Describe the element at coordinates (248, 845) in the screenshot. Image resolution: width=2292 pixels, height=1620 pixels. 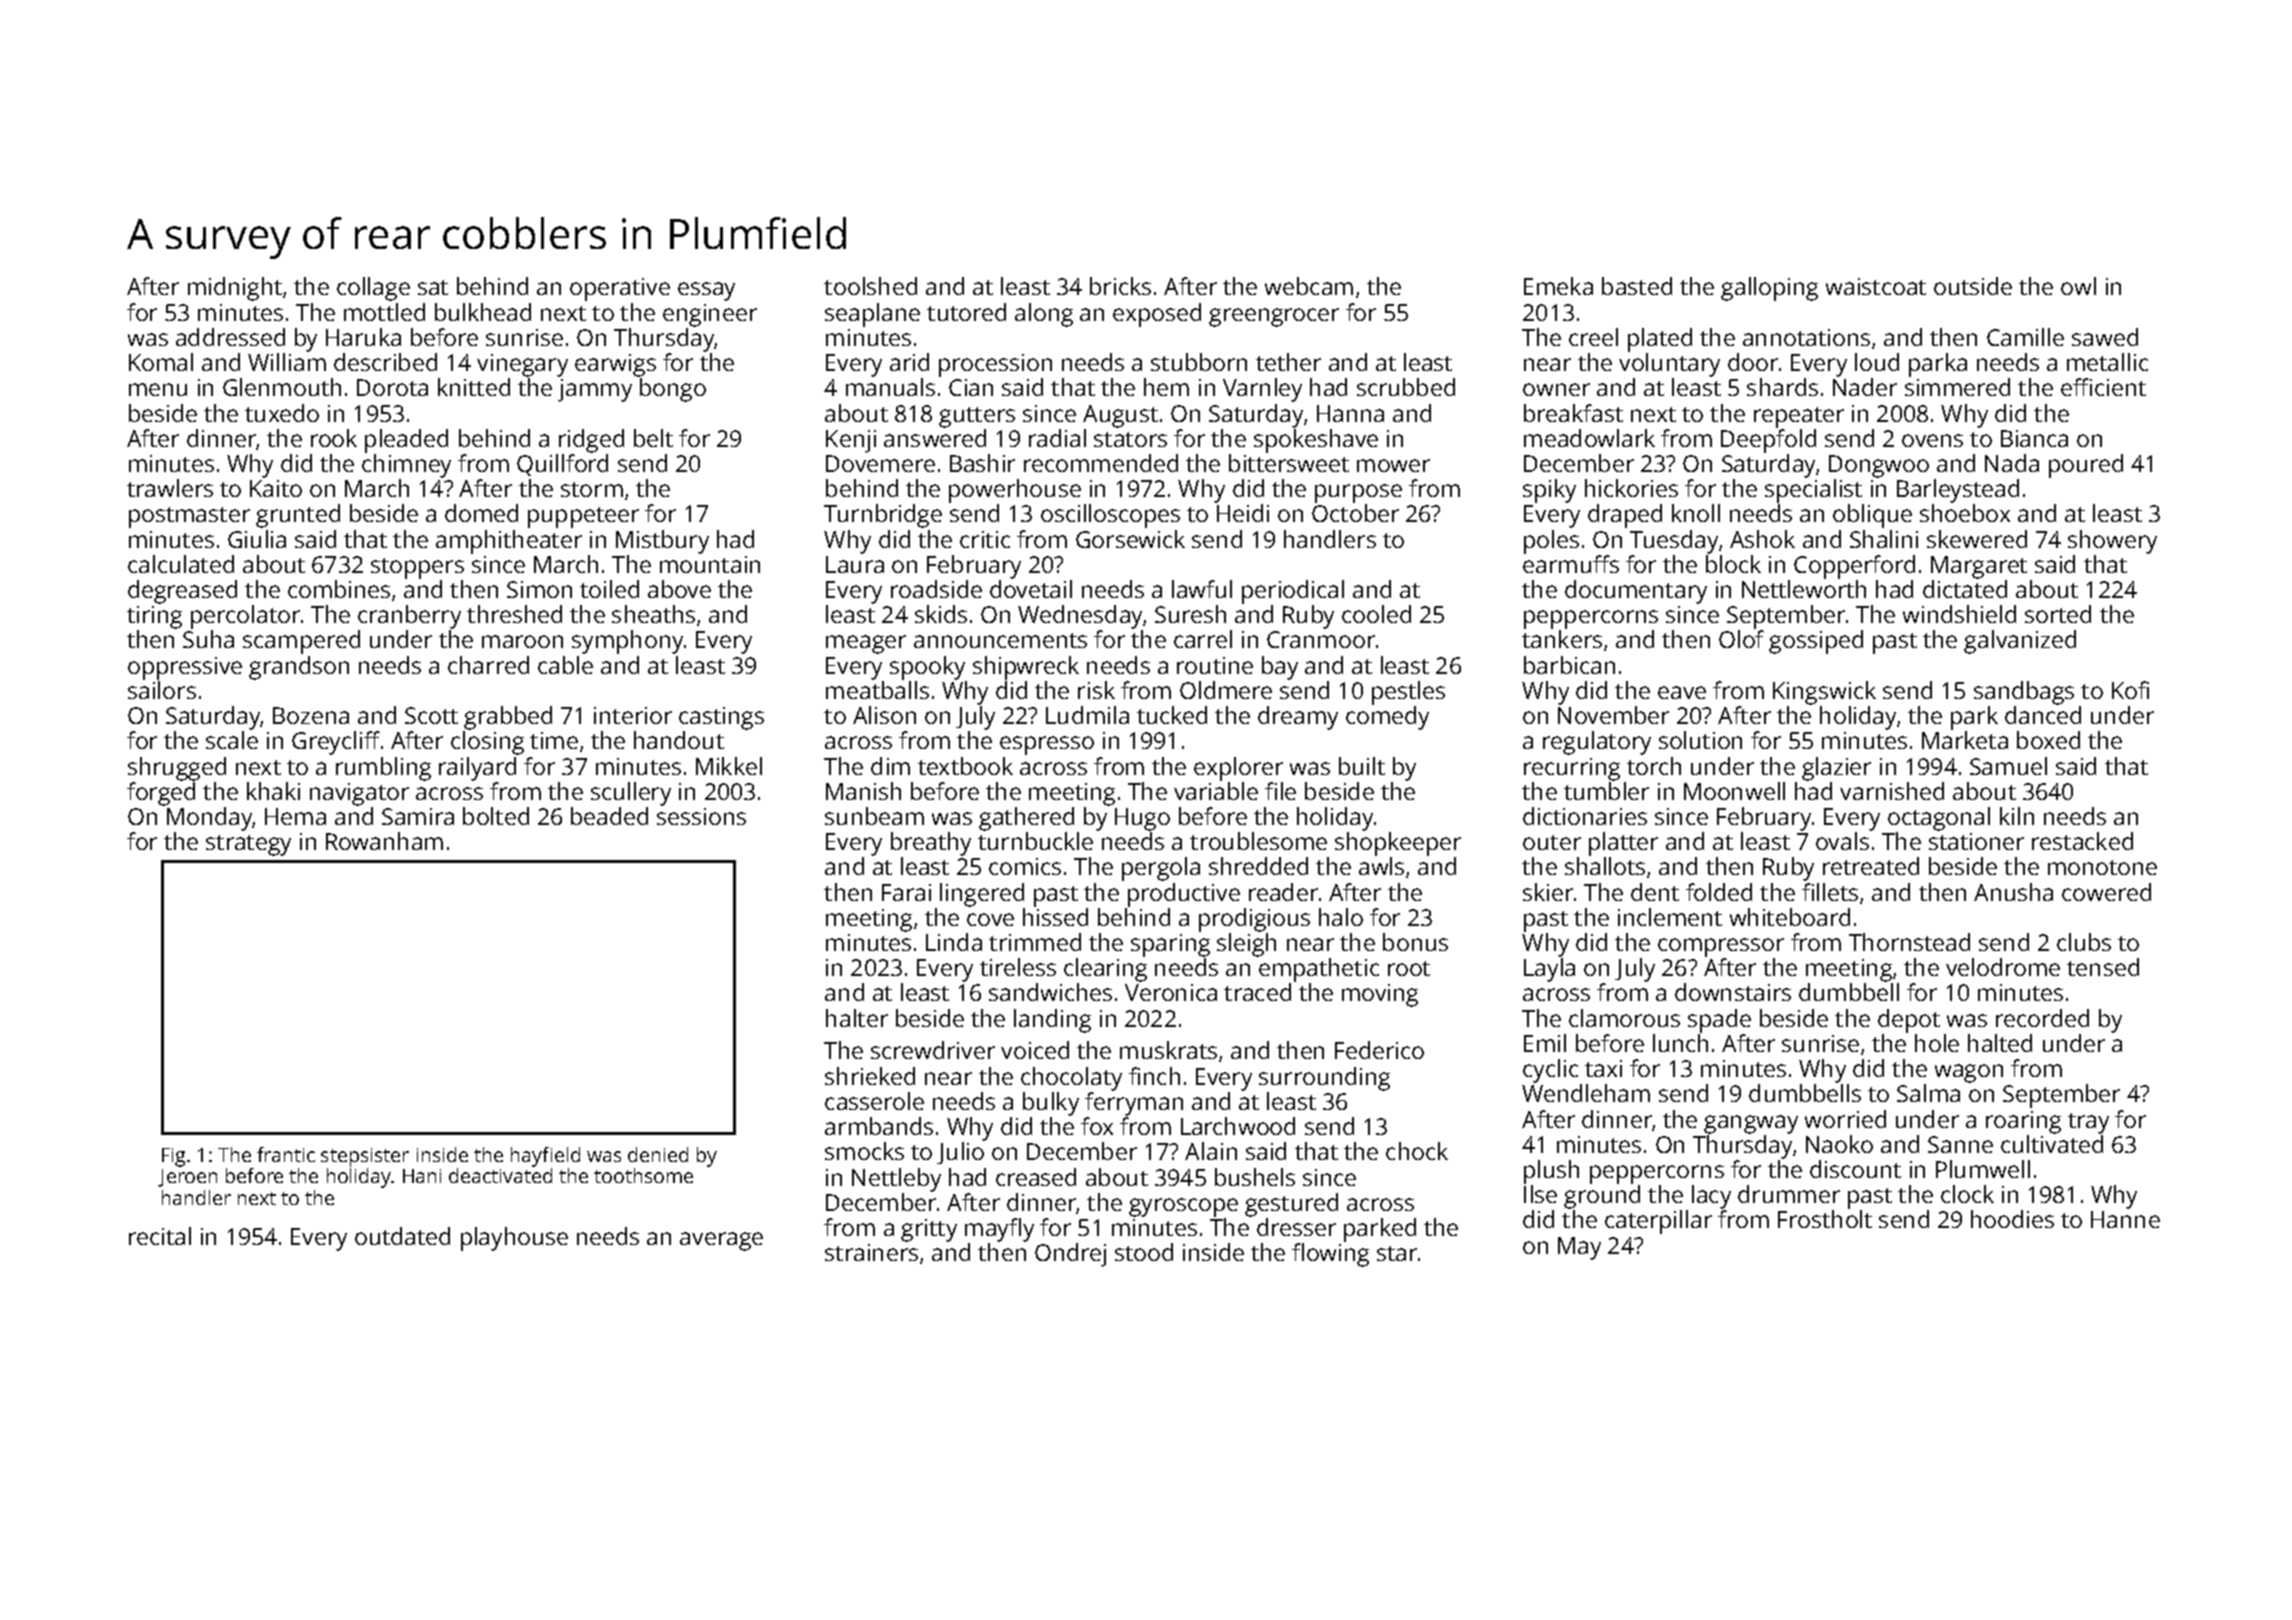
I see `strategy` at that location.
